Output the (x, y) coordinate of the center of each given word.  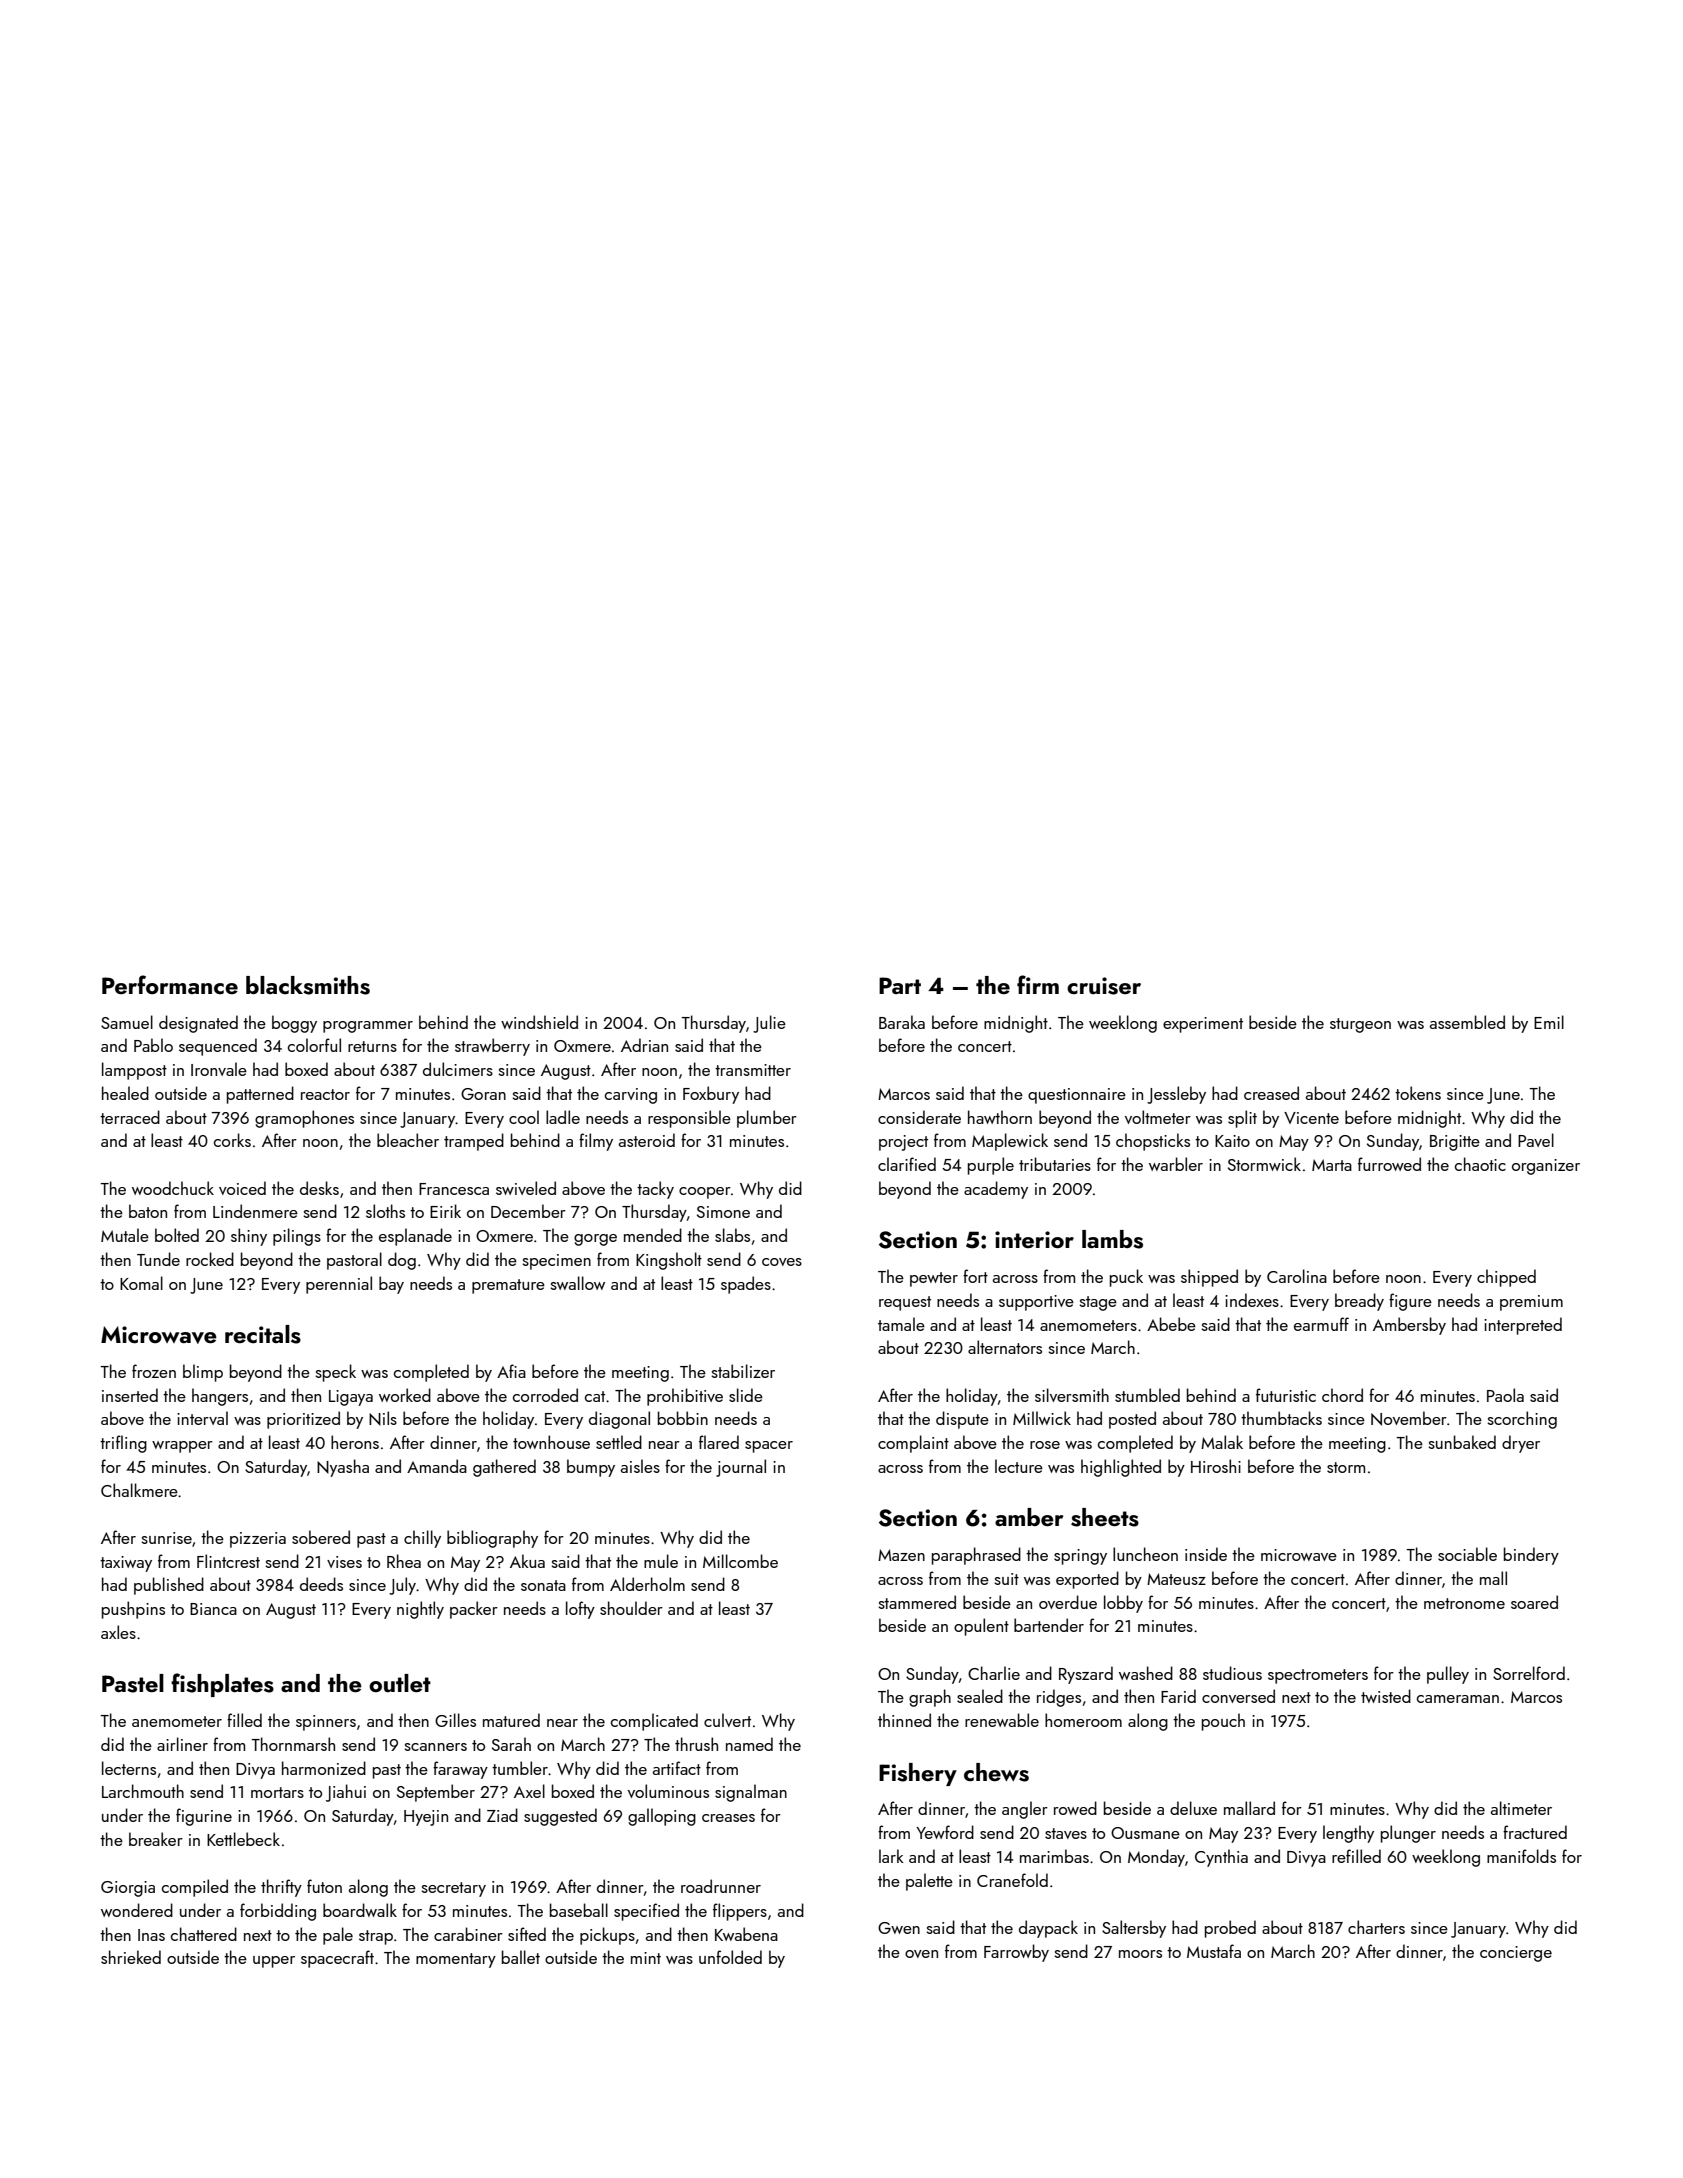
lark (891, 1856)
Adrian (644, 1045)
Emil (1549, 1022)
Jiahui (346, 1793)
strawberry (492, 1047)
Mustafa (1214, 1951)
